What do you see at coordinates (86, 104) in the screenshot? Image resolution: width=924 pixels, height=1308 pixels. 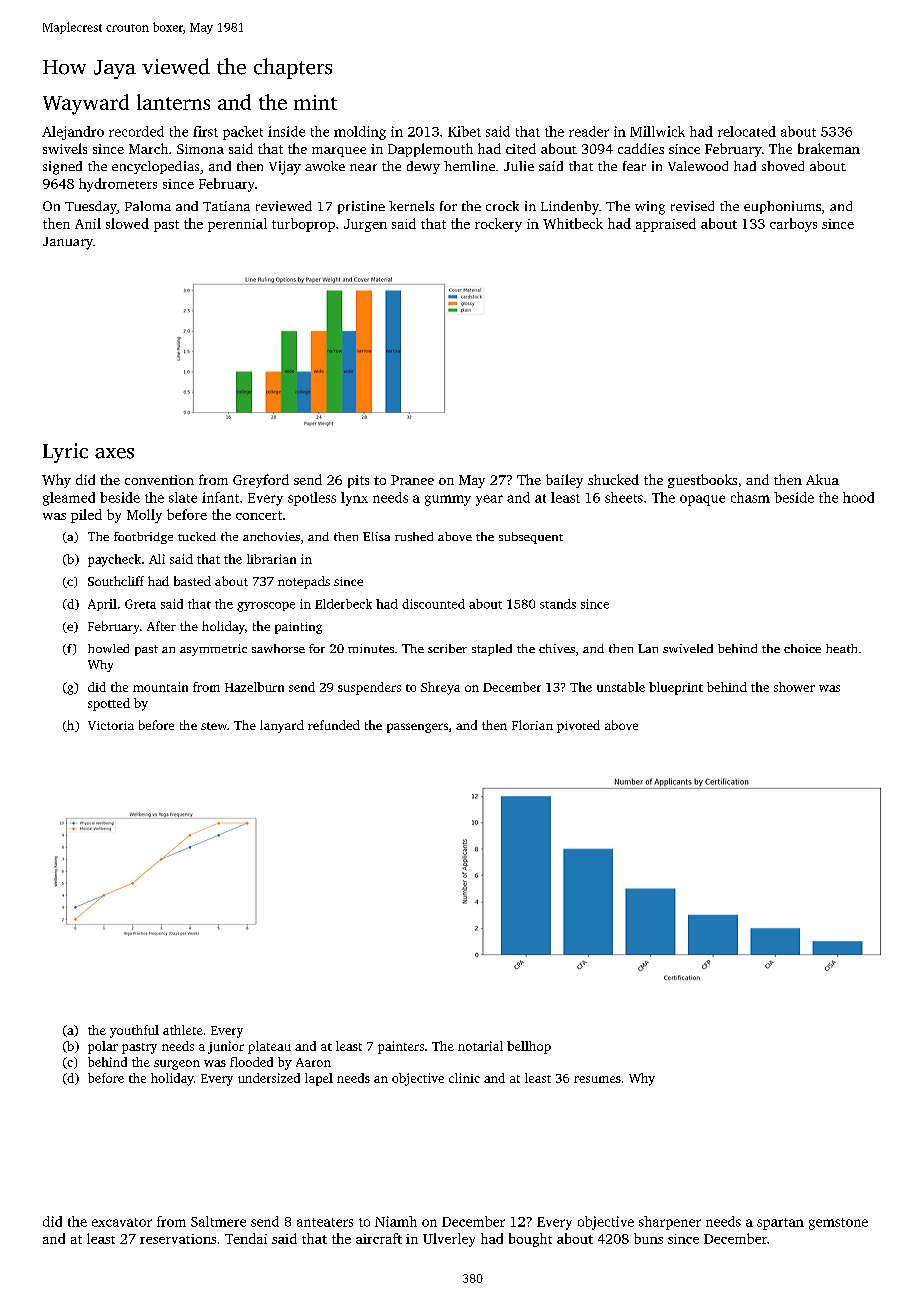 I see `Wayward` at bounding box center [86, 104].
